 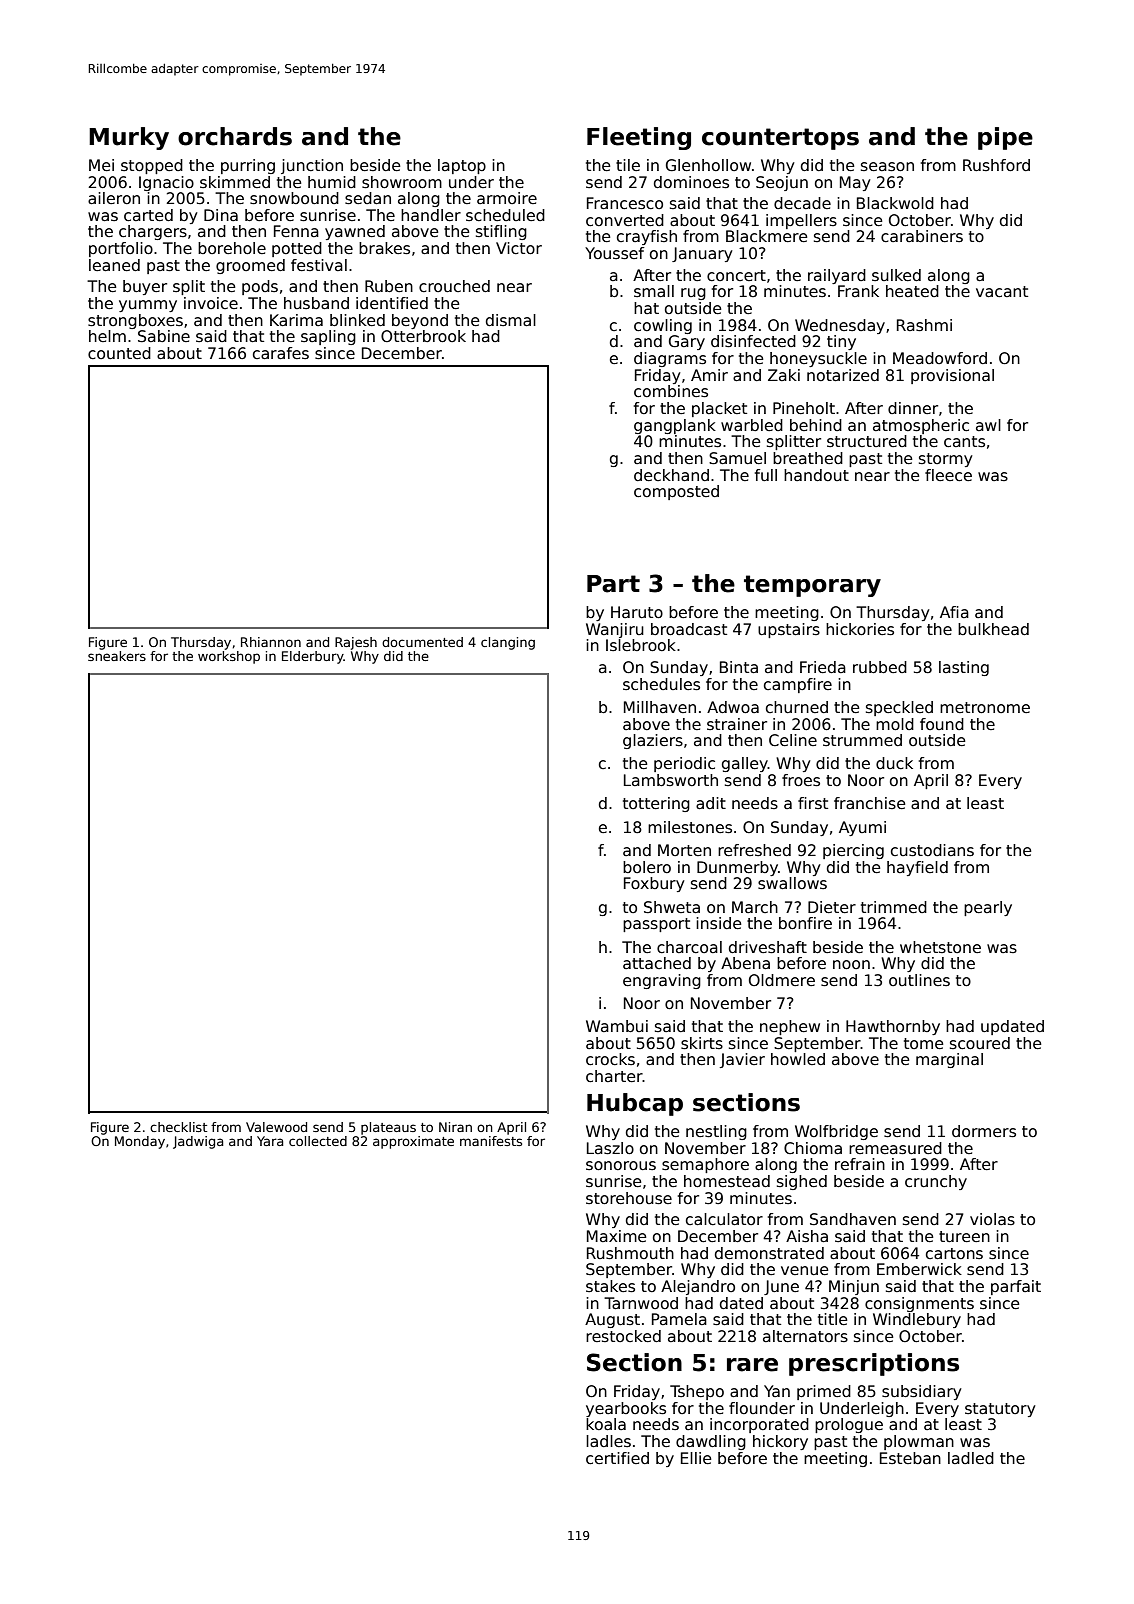 What do you see at coordinates (798, 1059) in the screenshot?
I see `howled` at bounding box center [798, 1059].
